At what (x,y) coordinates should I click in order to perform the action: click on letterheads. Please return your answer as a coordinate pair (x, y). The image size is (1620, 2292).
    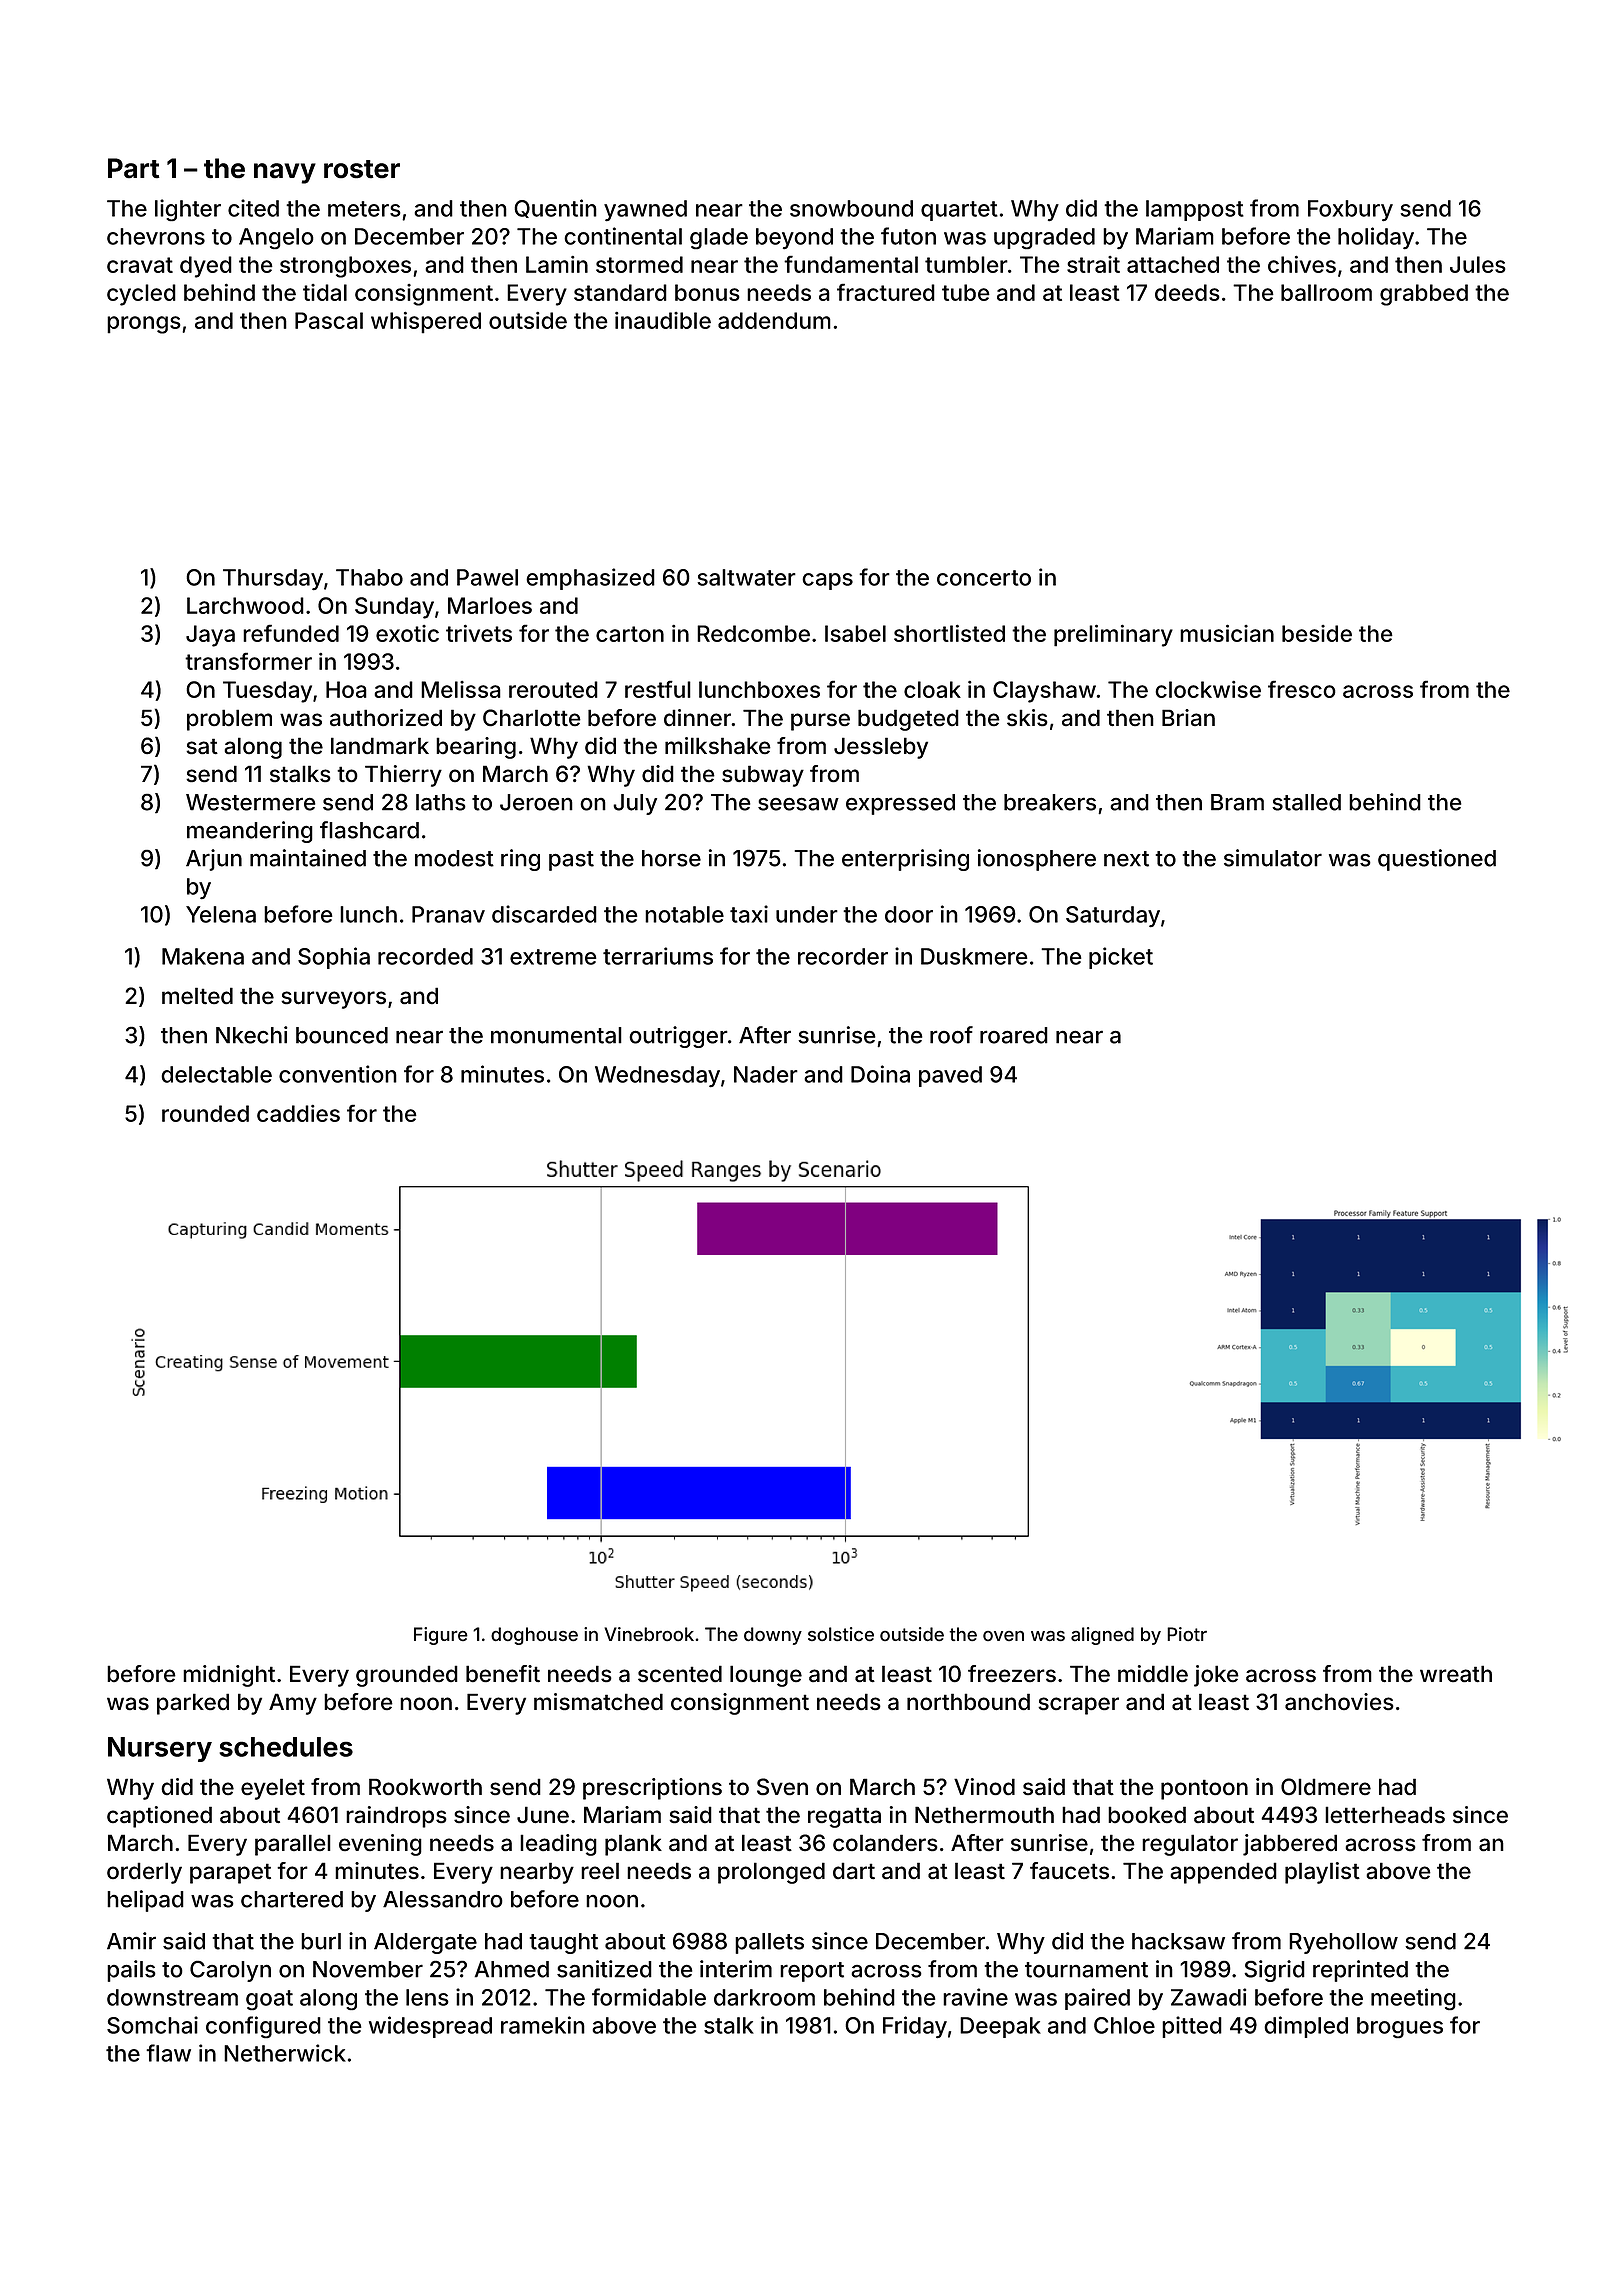
    Looking at the image, I should click on (1385, 1815).
